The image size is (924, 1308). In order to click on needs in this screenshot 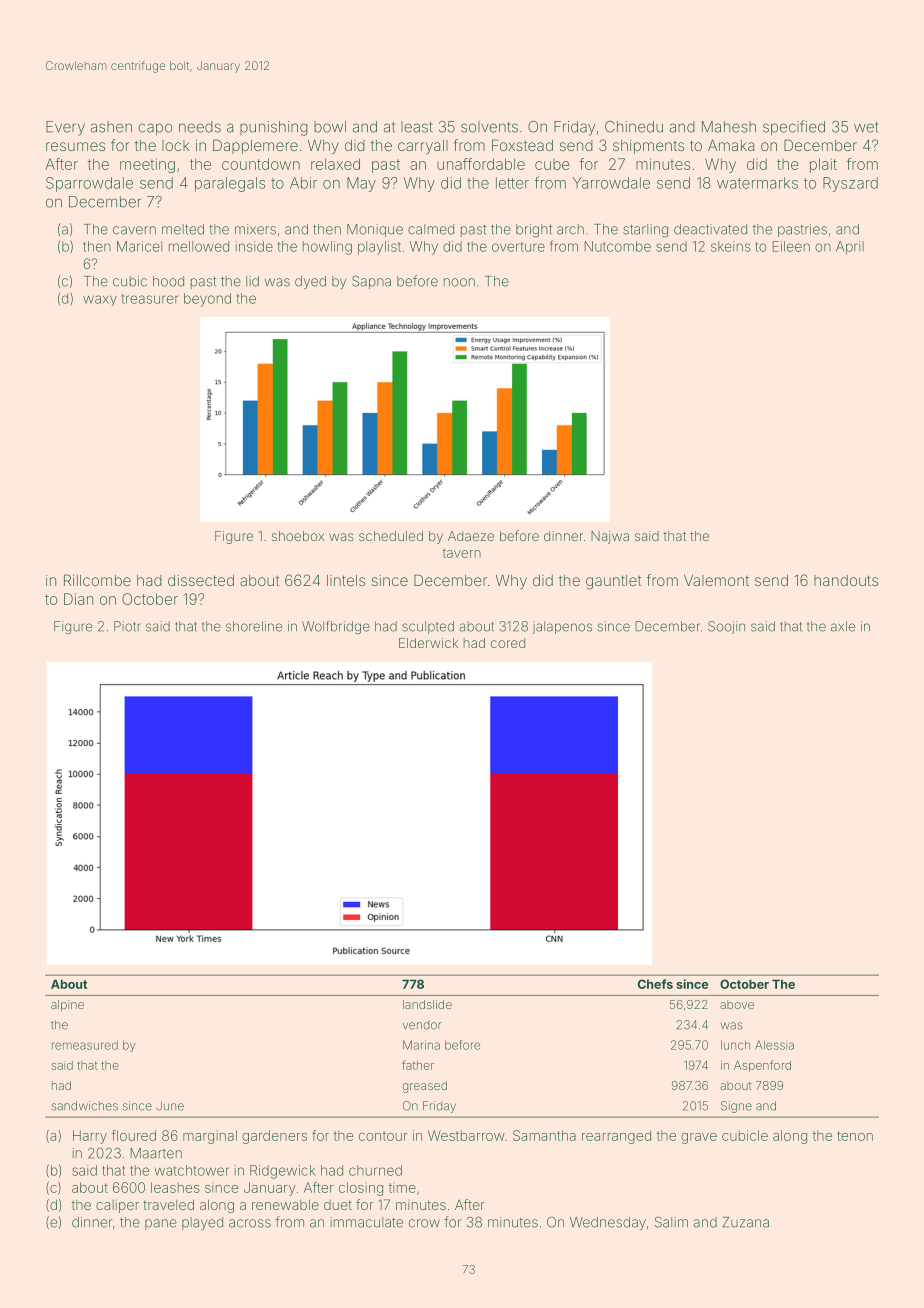, I will do `click(200, 127)`.
